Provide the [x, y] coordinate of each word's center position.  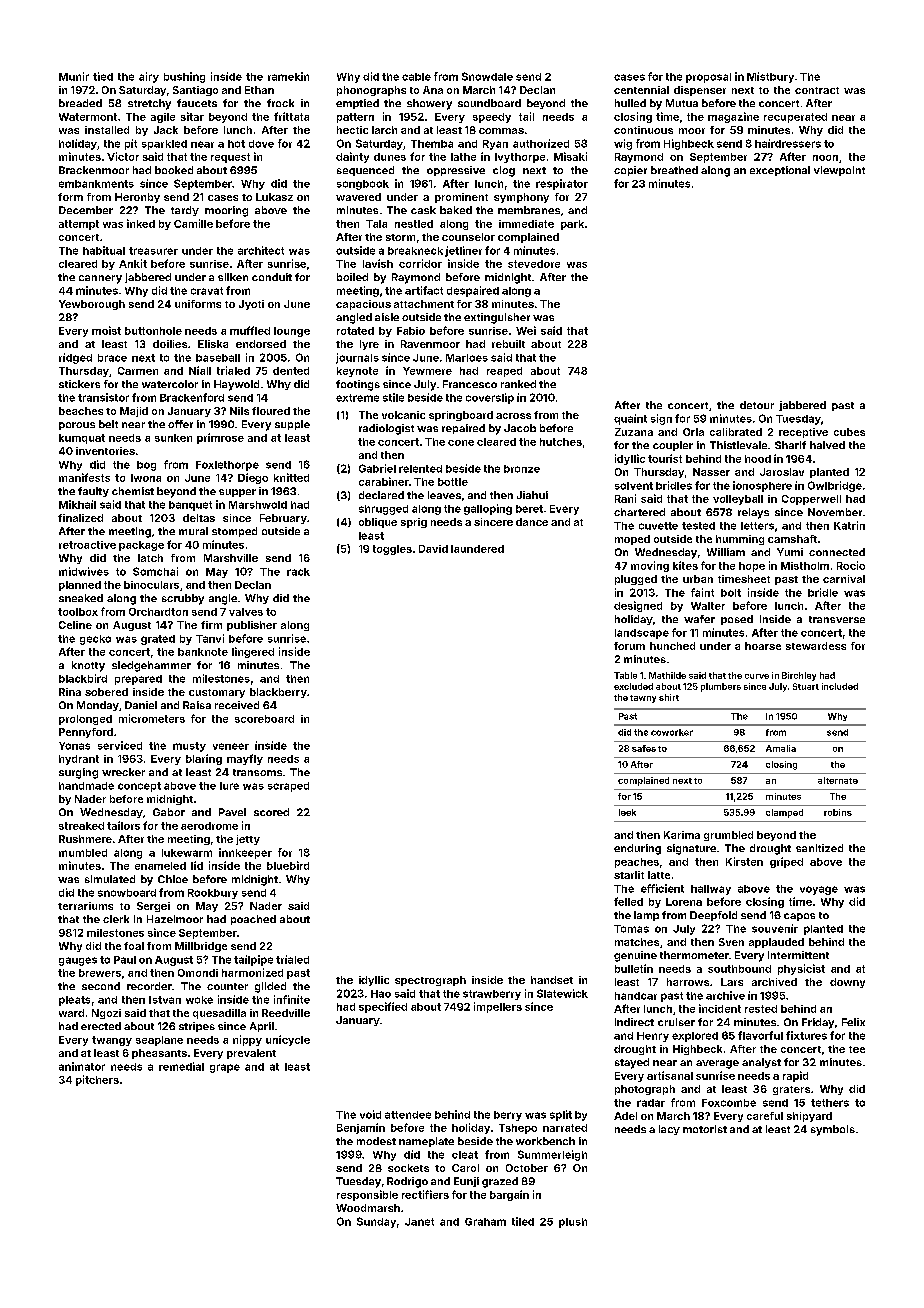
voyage [819, 890]
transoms [257, 772]
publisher [252, 626]
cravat [207, 291]
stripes [197, 1027]
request [230, 158]
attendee [408, 1115]
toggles [392, 550]
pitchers [97, 1080]
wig [623, 144]
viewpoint [839, 171]
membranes [529, 210]
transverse [837, 619]
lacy [669, 1130]
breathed [674, 170]
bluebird [288, 865]
